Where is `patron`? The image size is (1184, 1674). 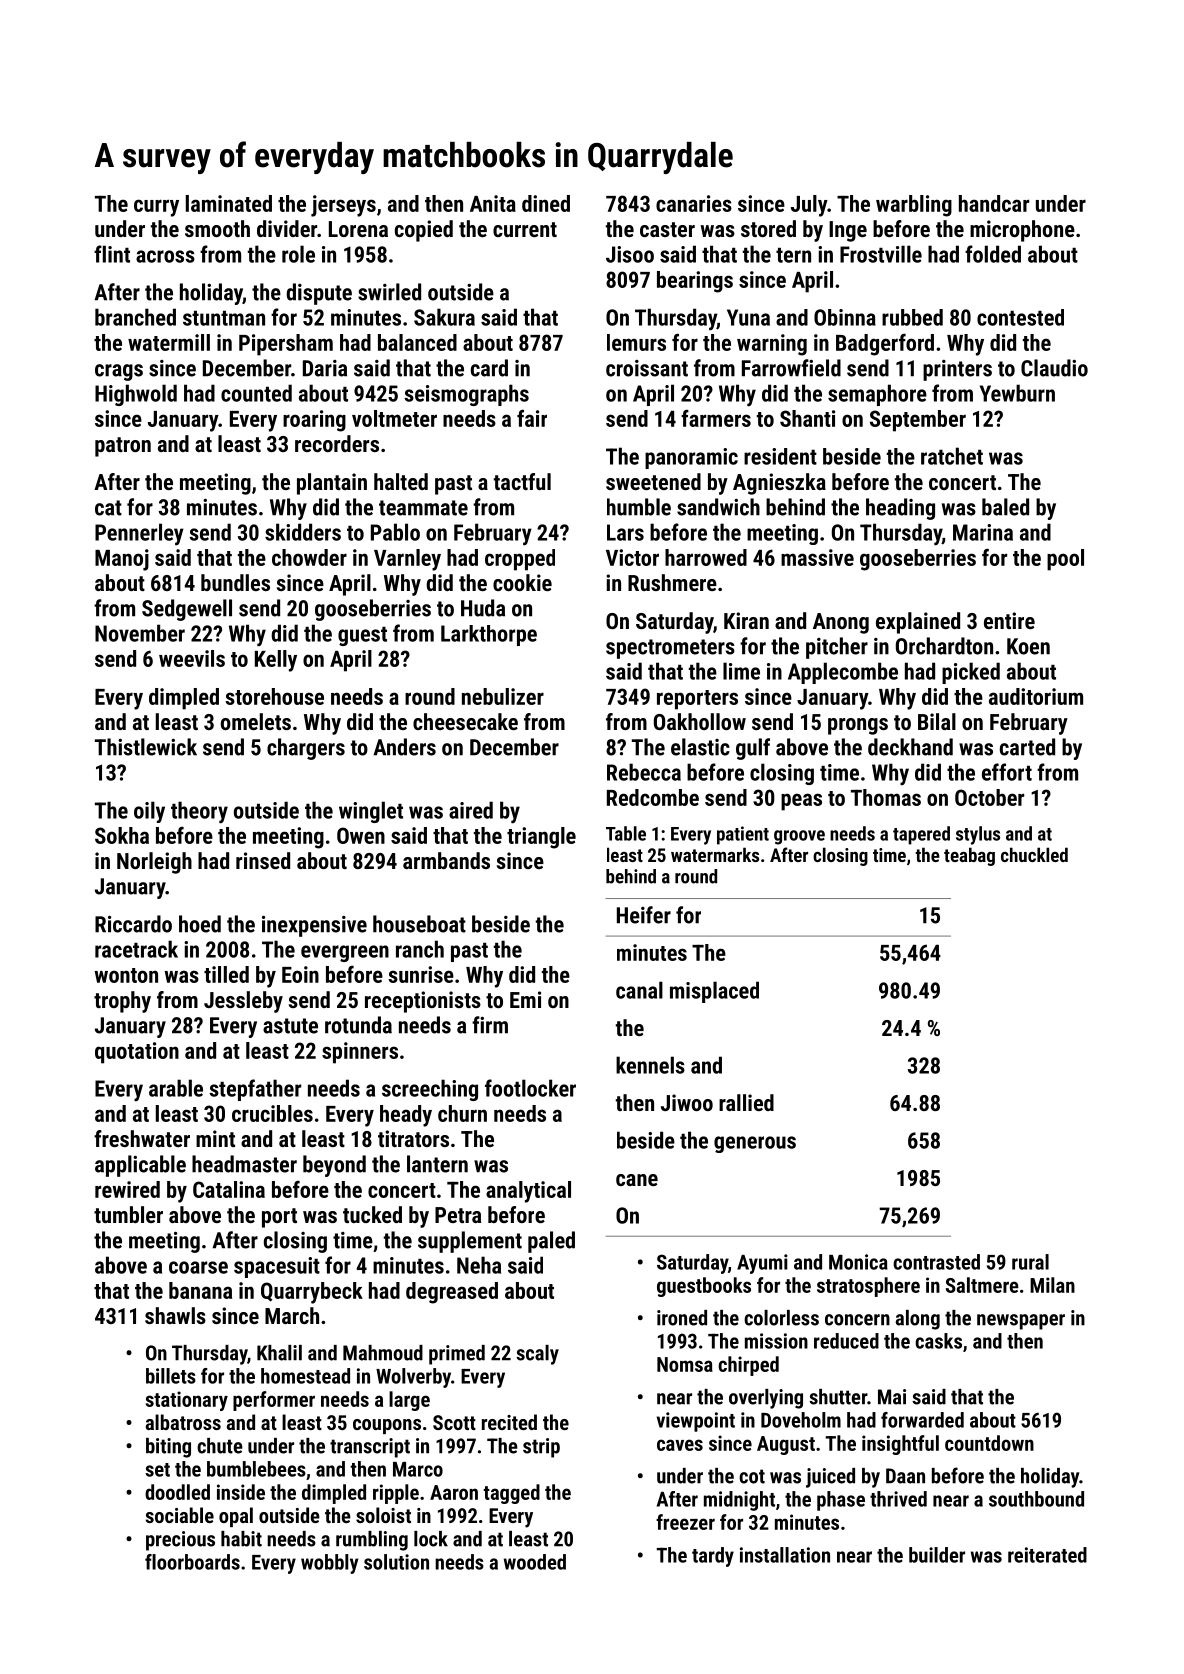
patron is located at coordinates (123, 447).
